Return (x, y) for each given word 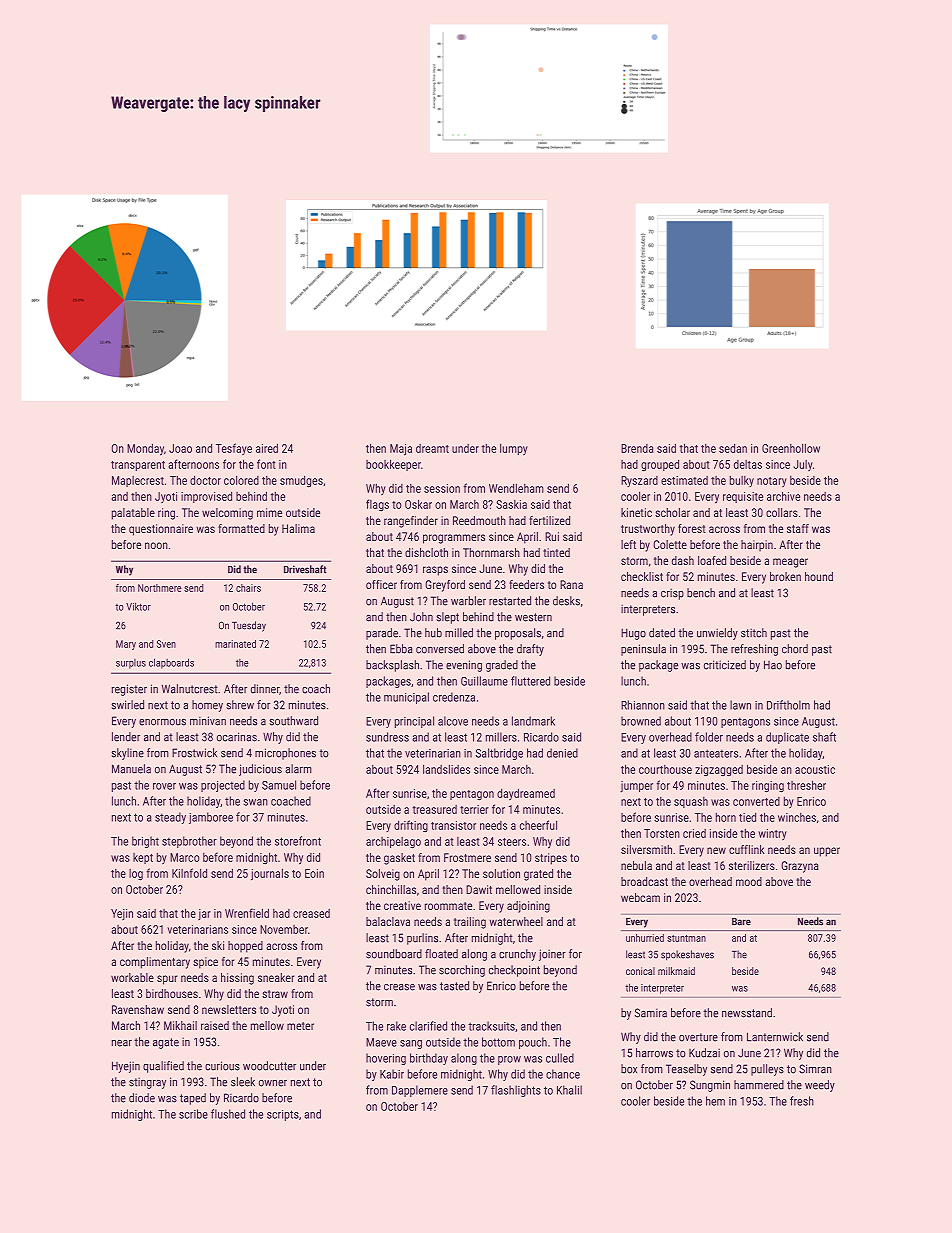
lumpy (514, 449)
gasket (399, 859)
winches (797, 817)
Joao (180, 448)
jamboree (211, 818)
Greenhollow (791, 448)
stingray (147, 1083)
